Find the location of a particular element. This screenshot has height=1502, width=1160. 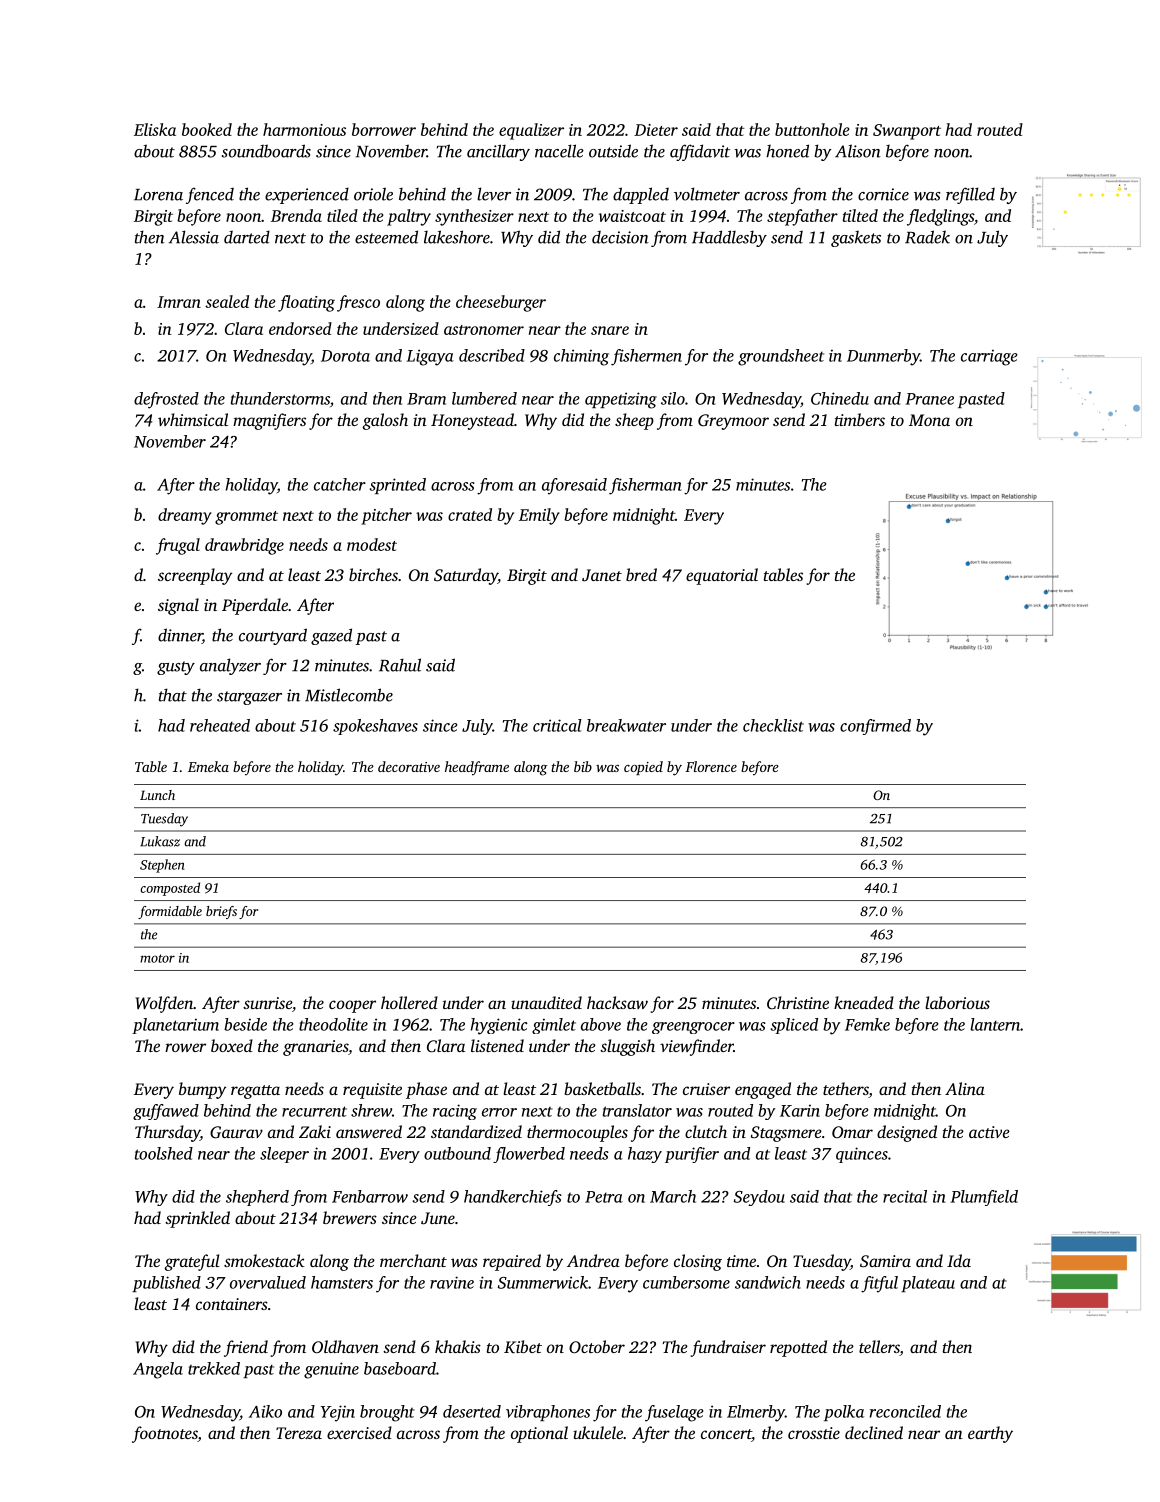

Mona is located at coordinates (929, 420).
